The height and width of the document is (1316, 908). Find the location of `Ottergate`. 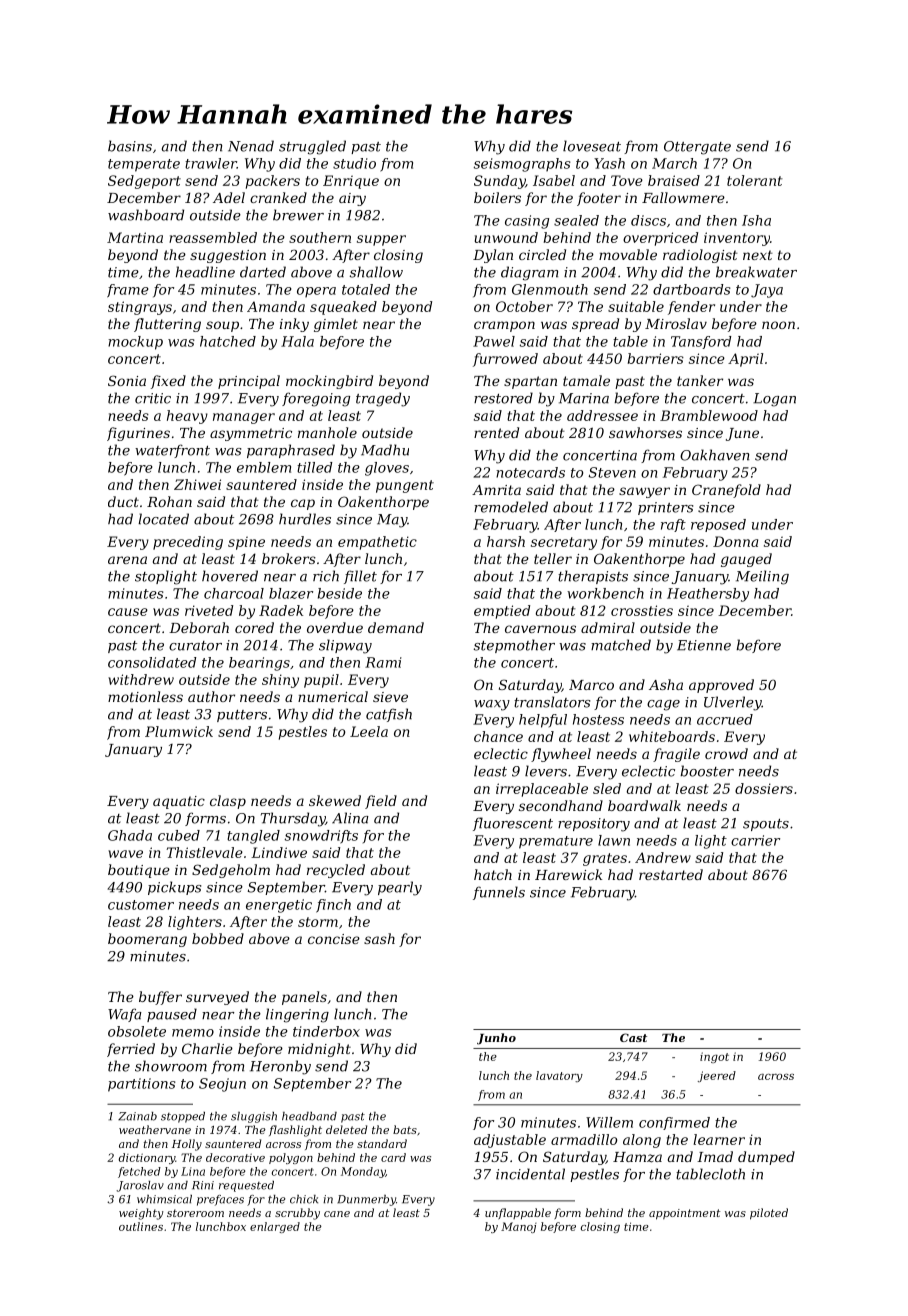

Ottergate is located at coordinates (697, 148).
